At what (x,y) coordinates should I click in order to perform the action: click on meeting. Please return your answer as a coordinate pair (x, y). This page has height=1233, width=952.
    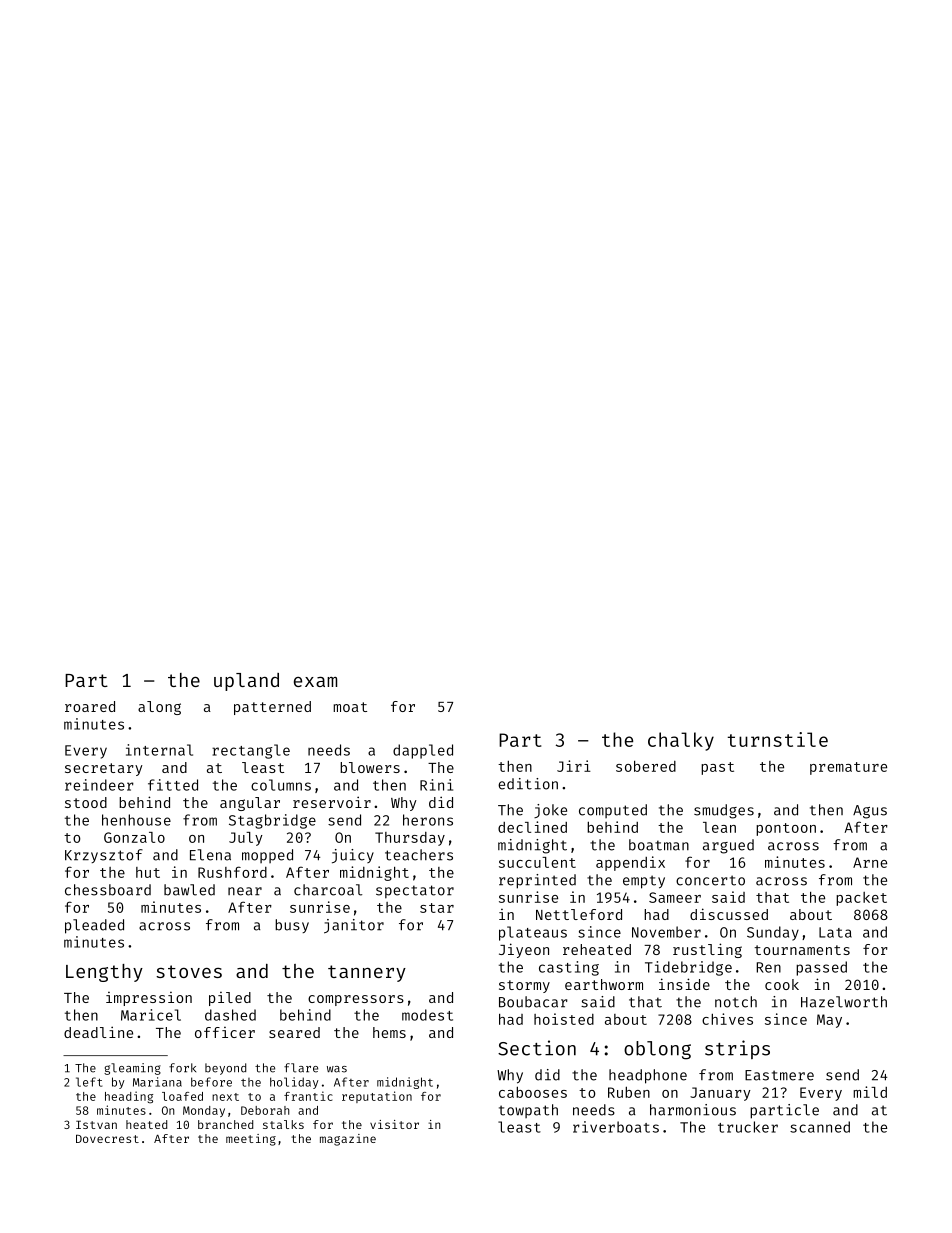
    Looking at the image, I should click on (251, 1140).
